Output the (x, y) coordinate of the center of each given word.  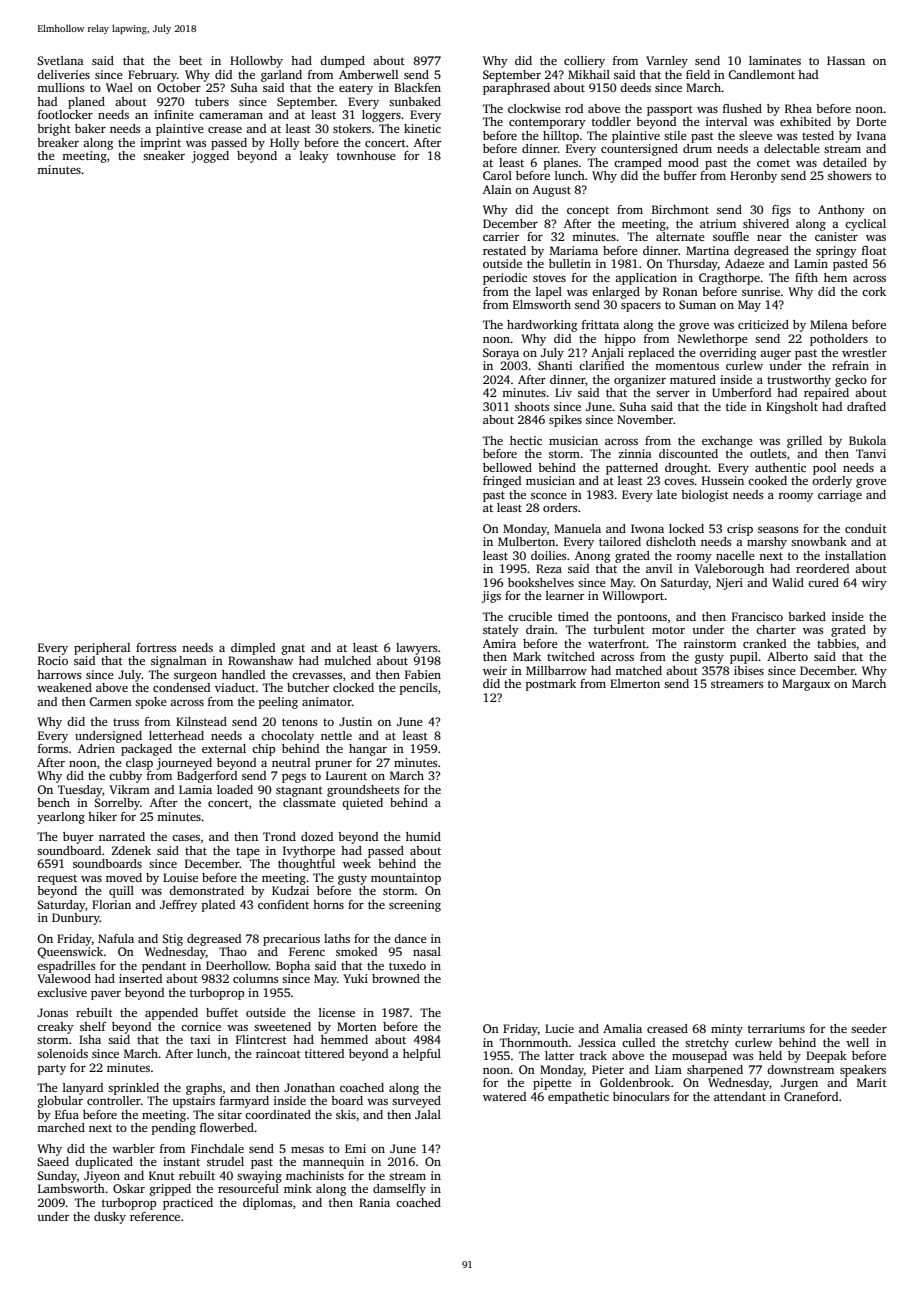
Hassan (846, 60)
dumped (342, 62)
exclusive (62, 992)
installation (855, 555)
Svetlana (60, 60)
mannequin (333, 1163)
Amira (499, 643)
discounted (688, 453)
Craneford (811, 1096)
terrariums (776, 1028)
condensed (181, 687)
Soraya (501, 354)
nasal (427, 951)
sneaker (164, 155)
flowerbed (227, 1127)
